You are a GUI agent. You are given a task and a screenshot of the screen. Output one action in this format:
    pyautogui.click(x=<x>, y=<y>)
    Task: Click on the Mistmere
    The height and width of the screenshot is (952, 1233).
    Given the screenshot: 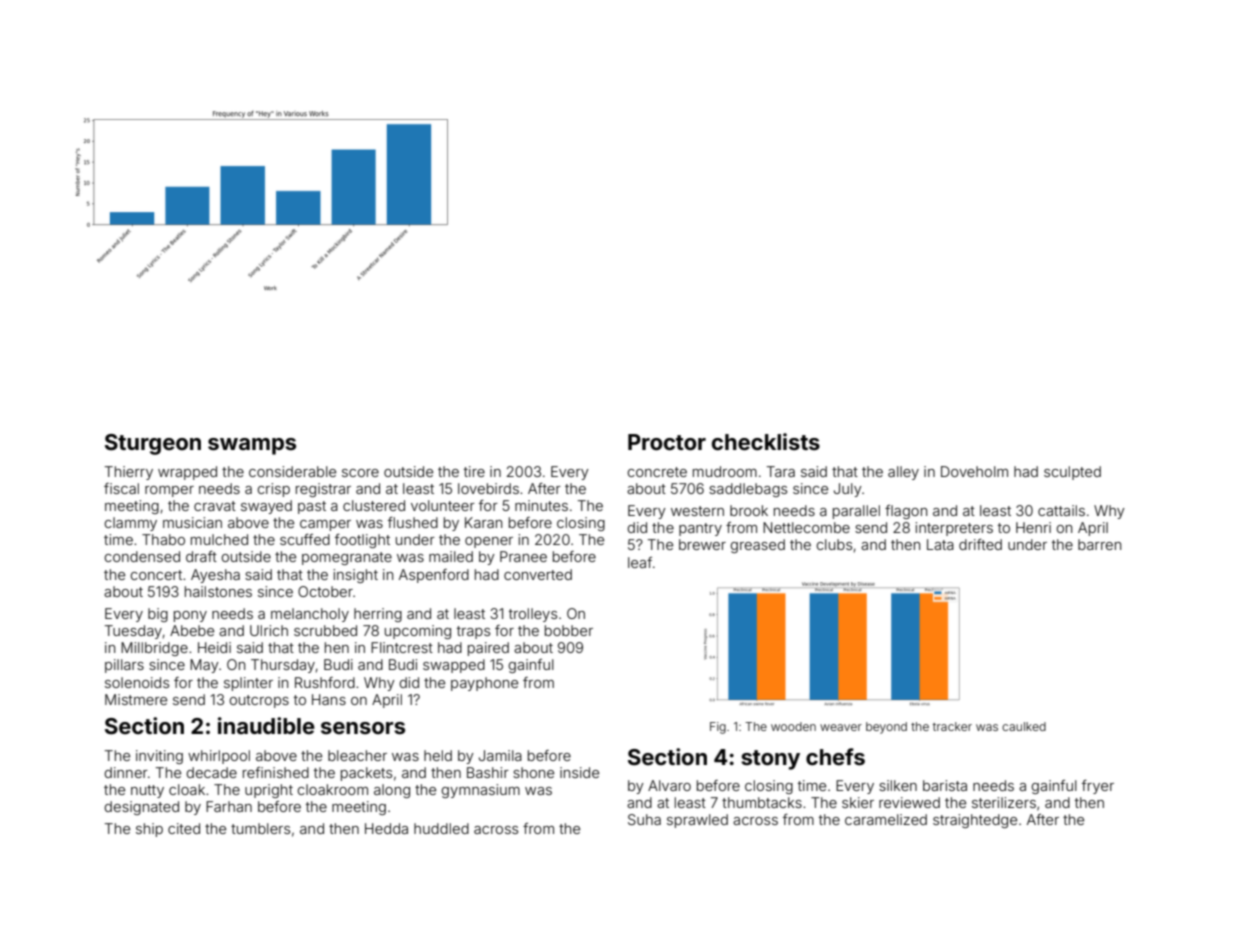 What is the action you would take?
    pyautogui.click(x=136, y=699)
